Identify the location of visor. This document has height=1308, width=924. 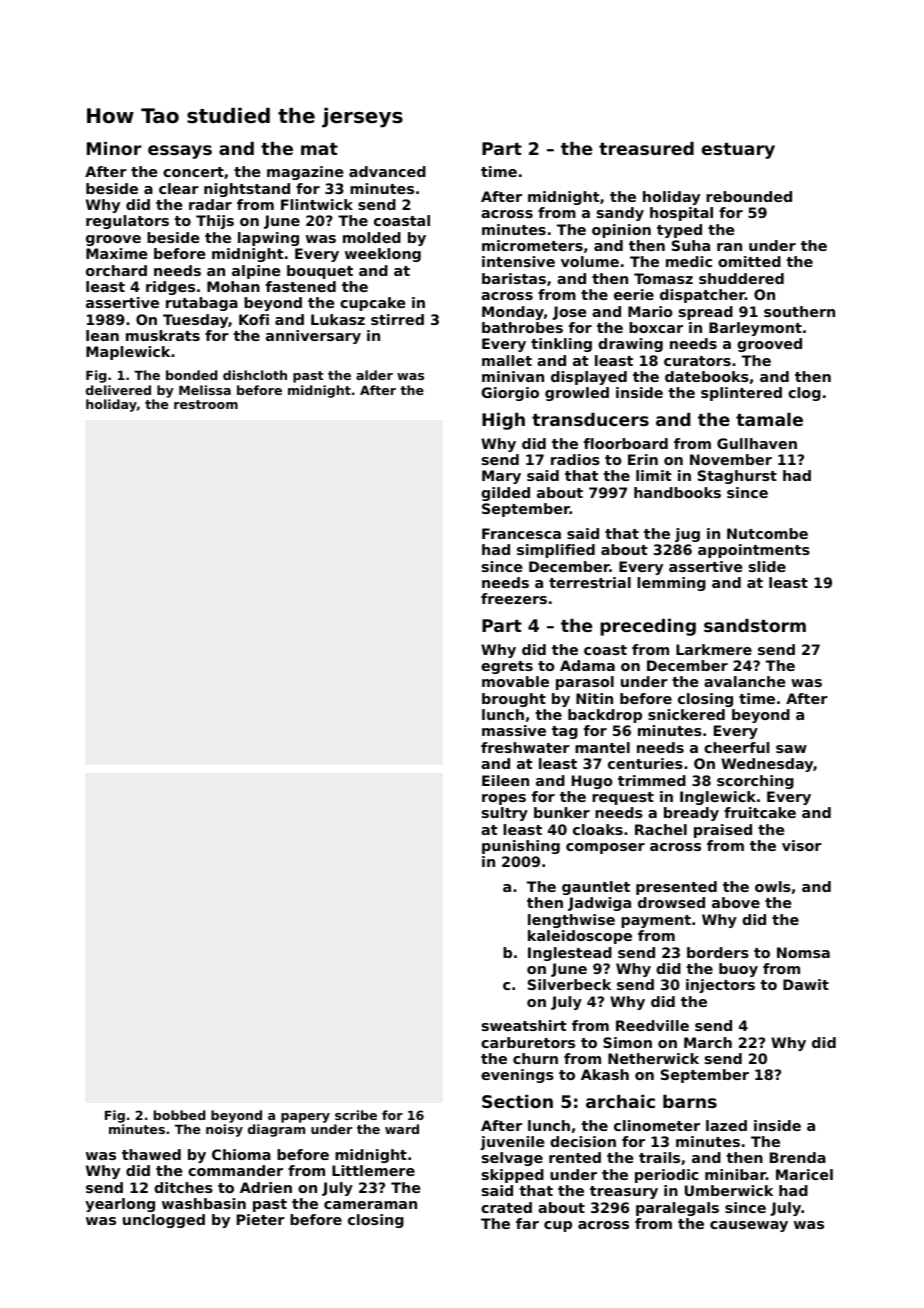
(802, 845).
